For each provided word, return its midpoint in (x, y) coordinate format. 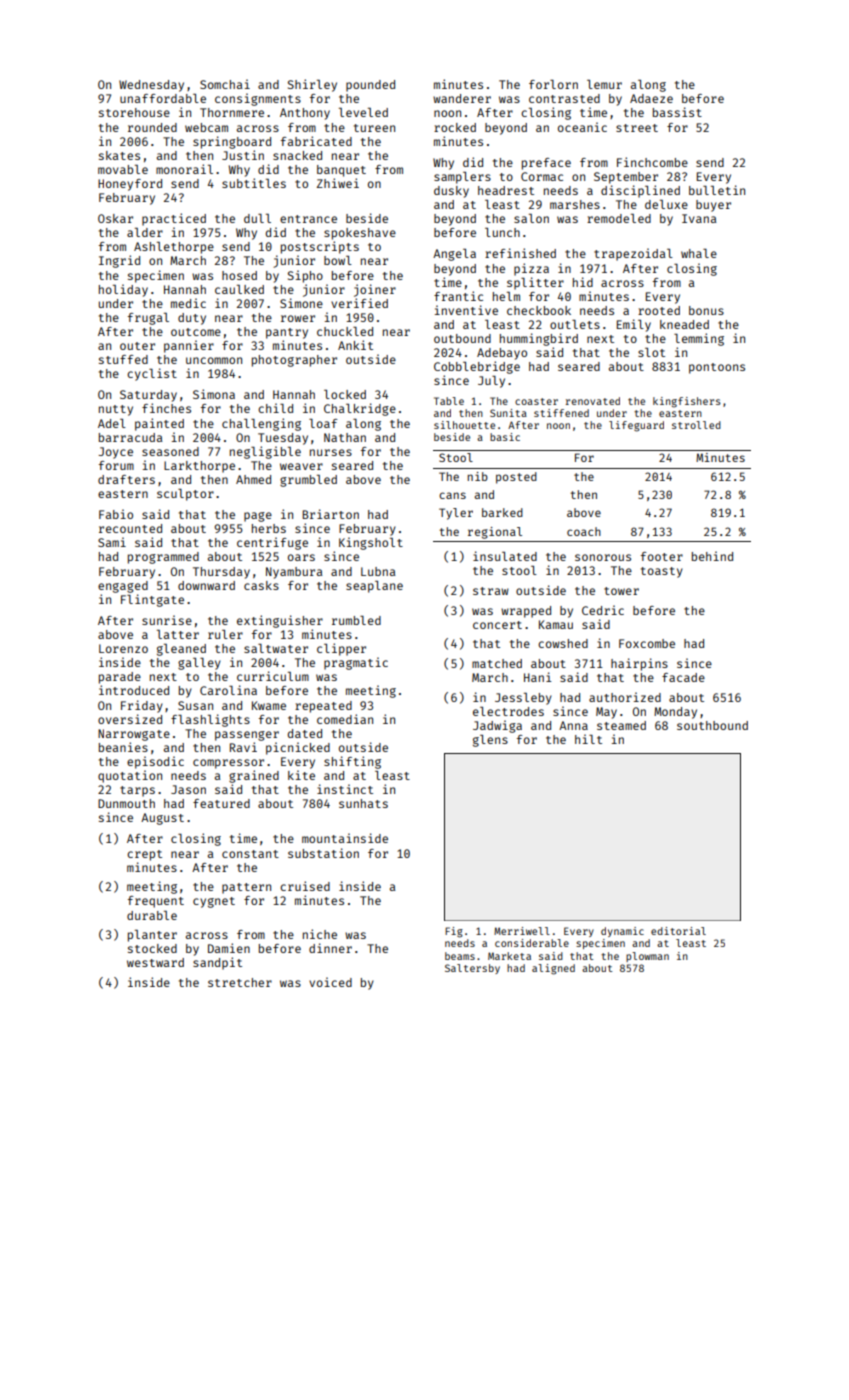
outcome (196, 332)
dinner (330, 948)
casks (261, 585)
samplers (462, 178)
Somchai (225, 84)
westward (155, 962)
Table (449, 401)
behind (712, 556)
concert (497, 625)
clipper (341, 649)
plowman (647, 957)
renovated (593, 401)
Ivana (699, 218)
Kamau (556, 624)
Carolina (228, 690)
